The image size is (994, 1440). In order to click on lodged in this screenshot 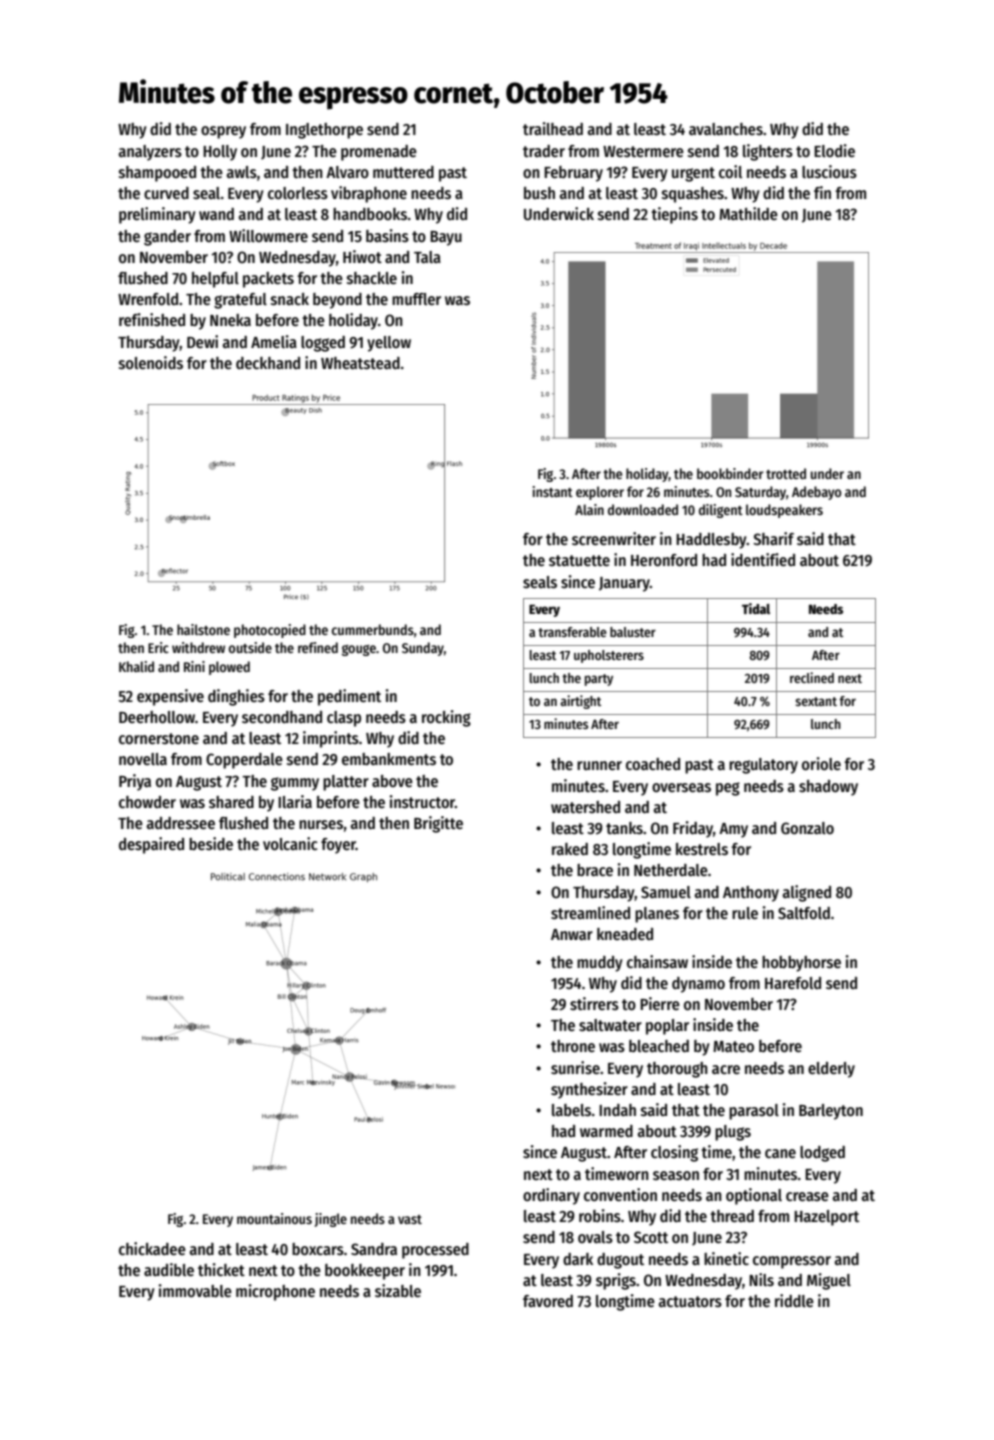, I will do `click(822, 1154)`.
